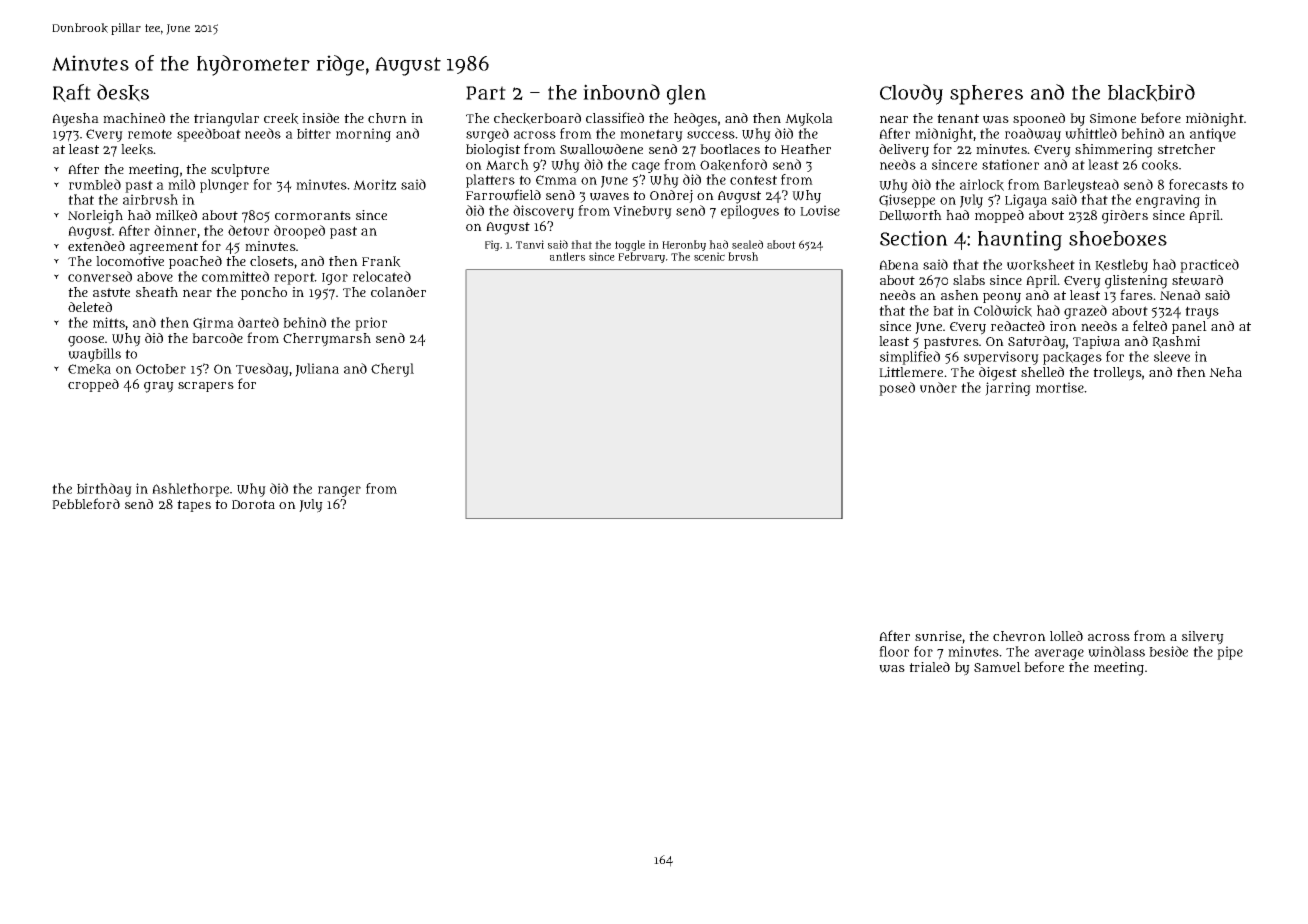  Describe the element at coordinates (897, 389) in the screenshot. I see `posed` at that location.
